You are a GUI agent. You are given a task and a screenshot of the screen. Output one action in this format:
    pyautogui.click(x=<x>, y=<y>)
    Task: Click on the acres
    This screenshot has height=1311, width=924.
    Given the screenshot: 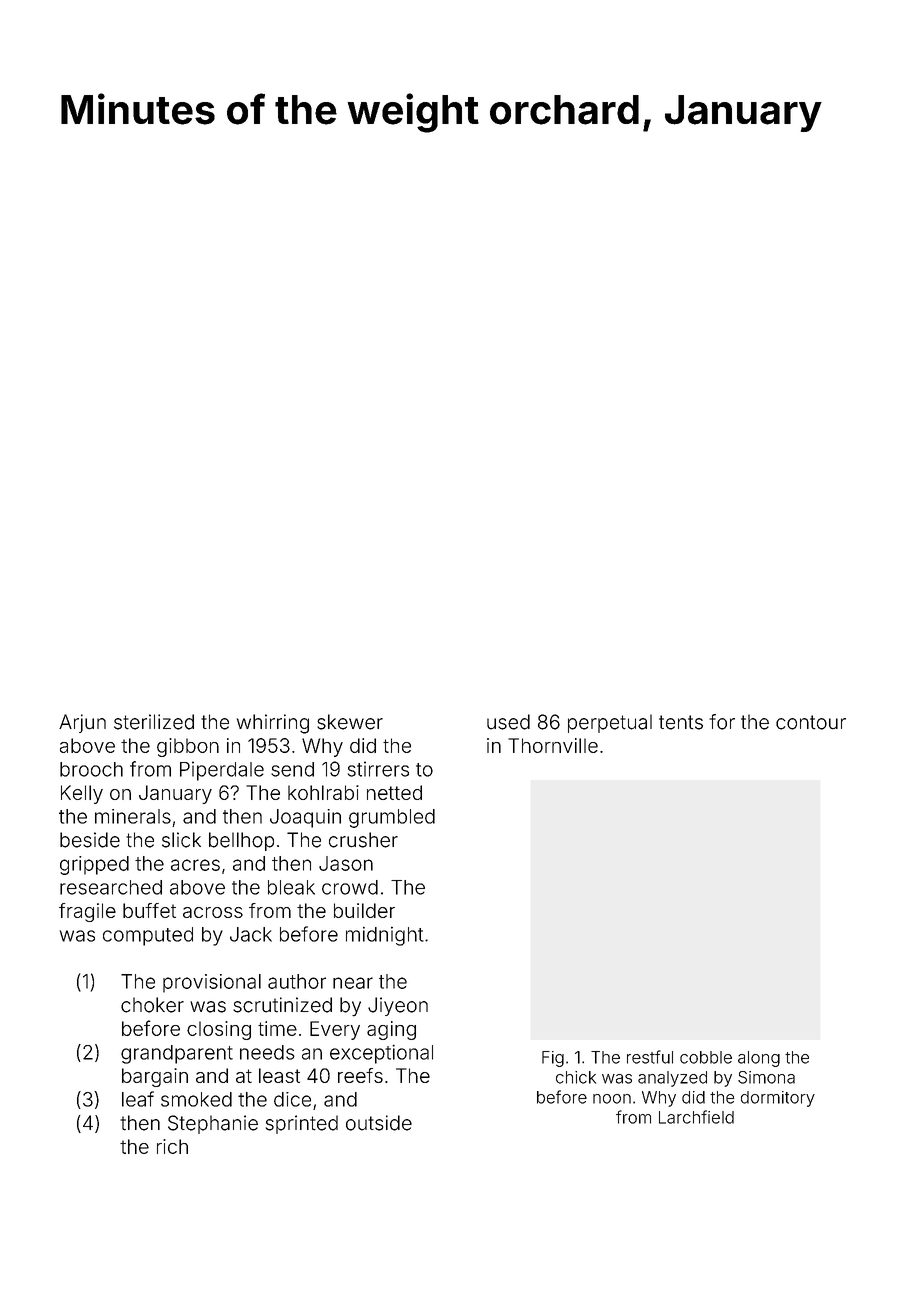 What is the action you would take?
    pyautogui.click(x=195, y=865)
